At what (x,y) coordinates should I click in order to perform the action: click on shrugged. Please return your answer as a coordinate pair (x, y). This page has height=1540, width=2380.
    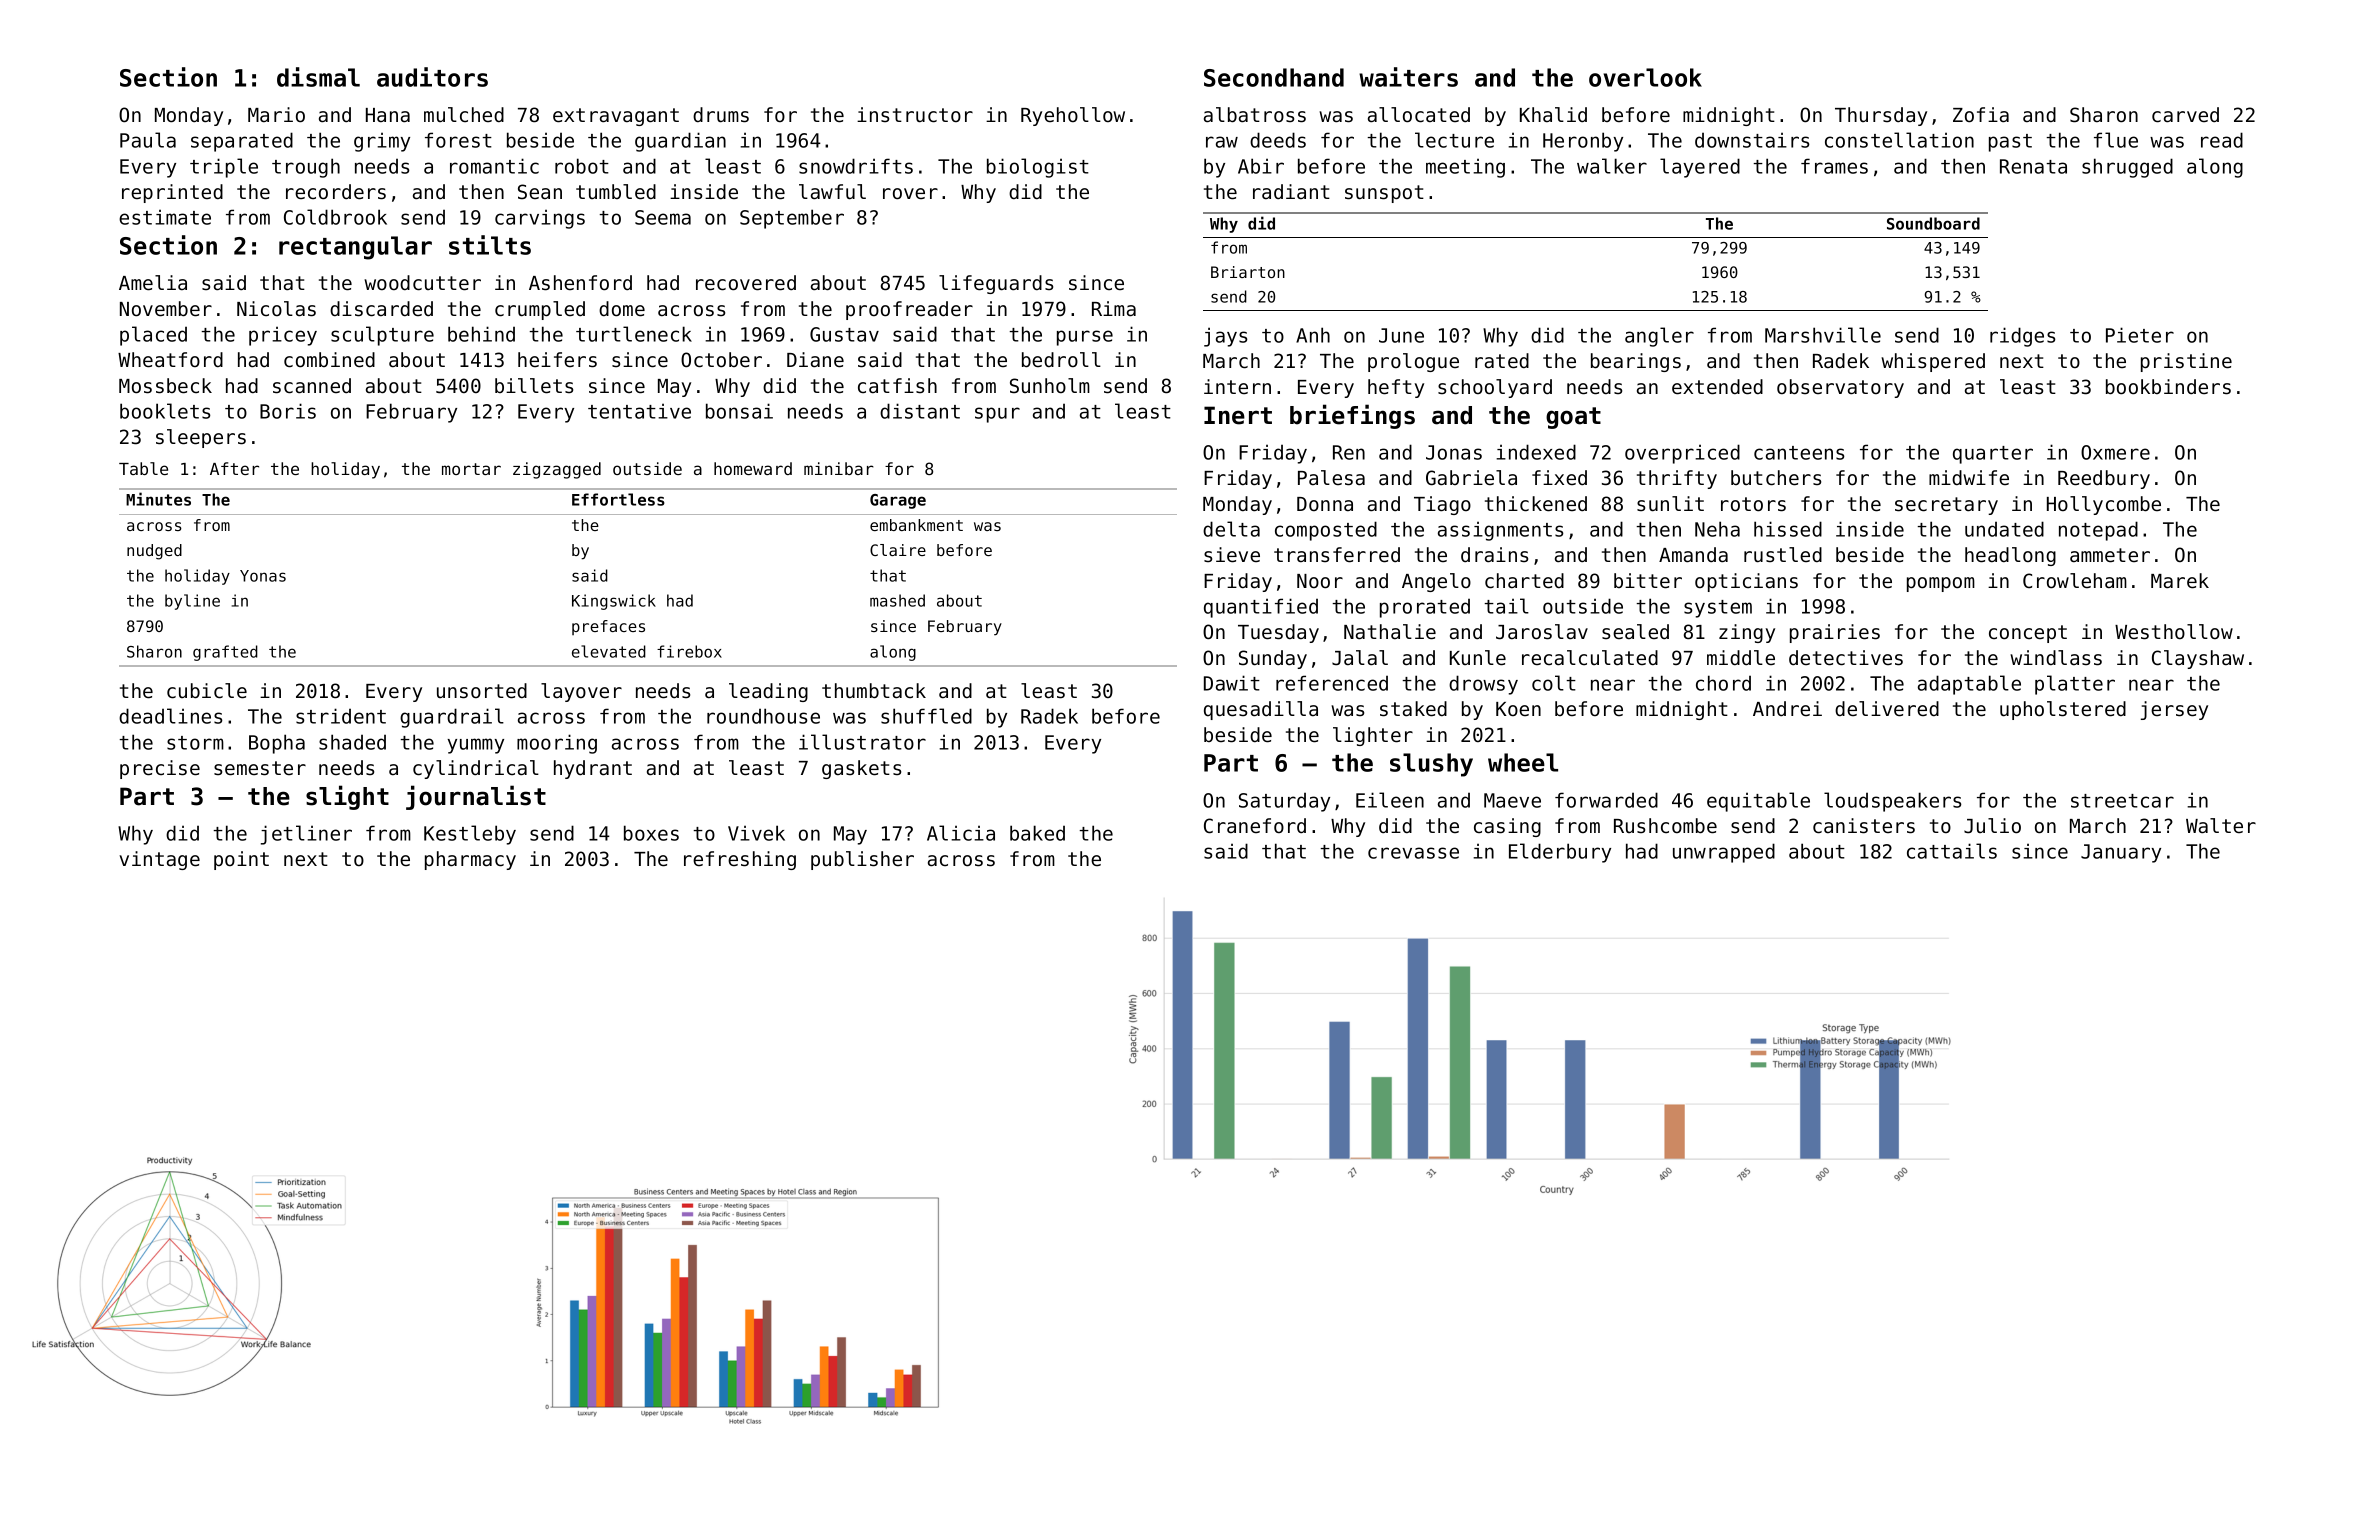
    Looking at the image, I should click on (2127, 168).
